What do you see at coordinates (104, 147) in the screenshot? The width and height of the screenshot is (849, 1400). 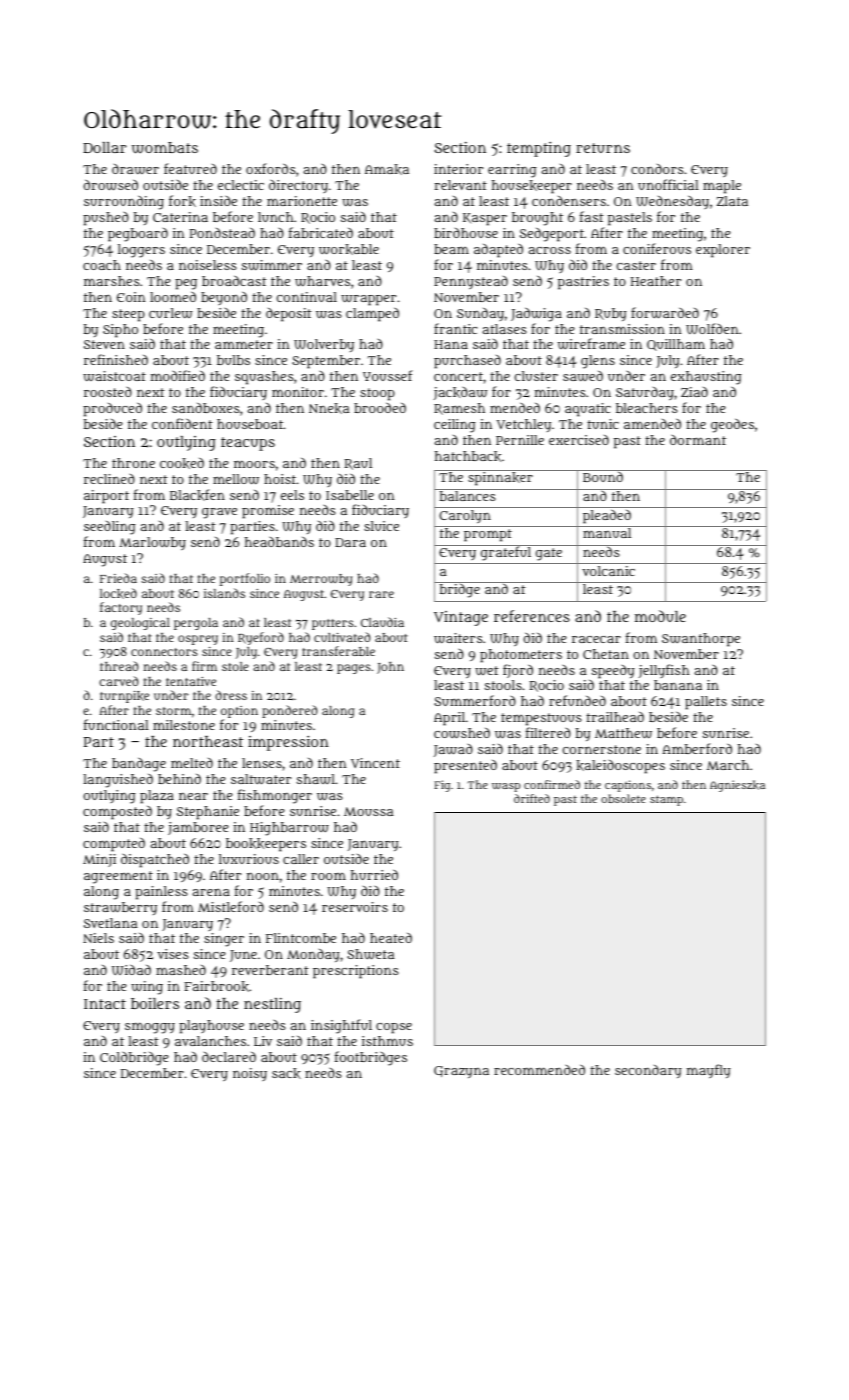 I see `Dollar` at bounding box center [104, 147].
